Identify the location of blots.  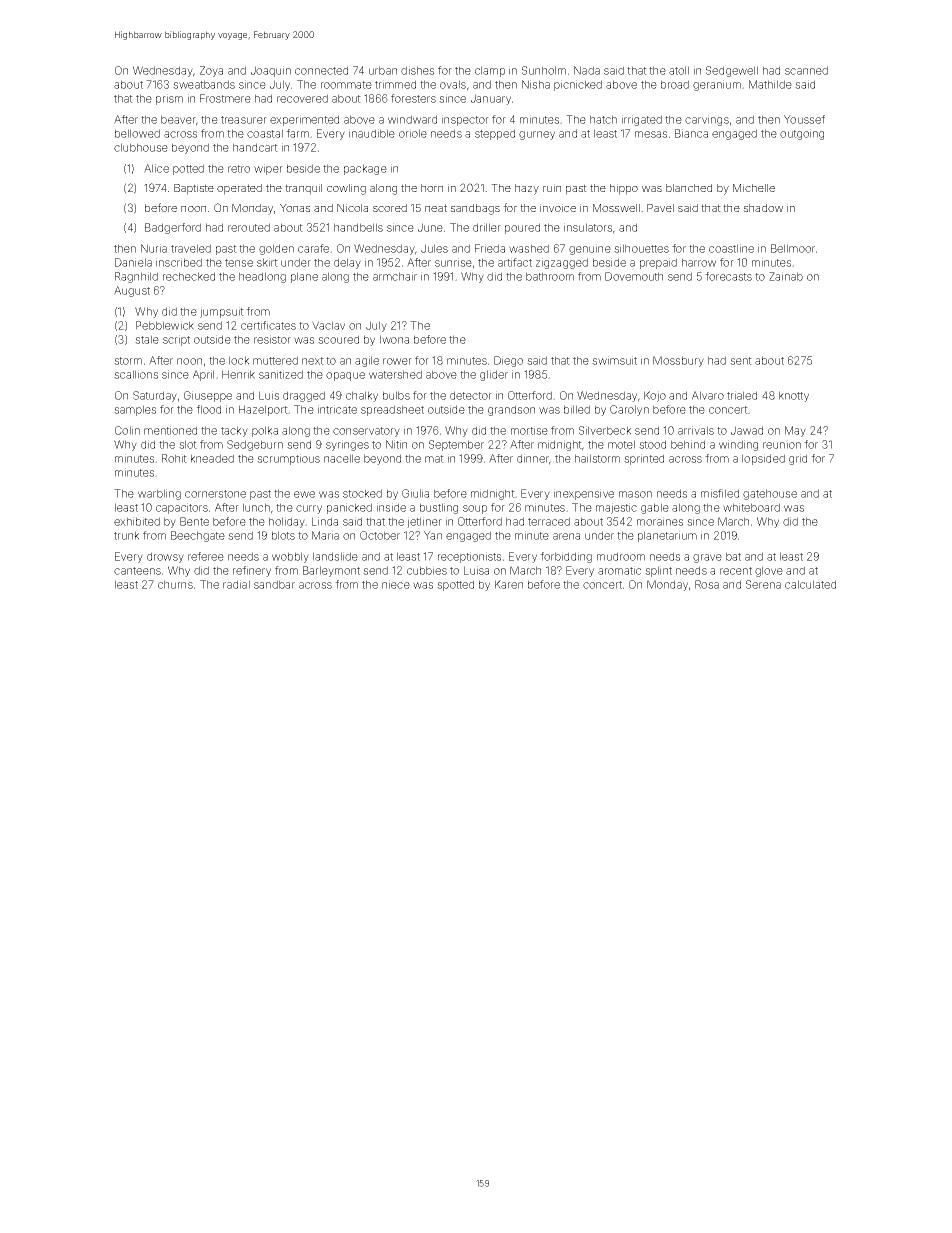
(283, 535).
